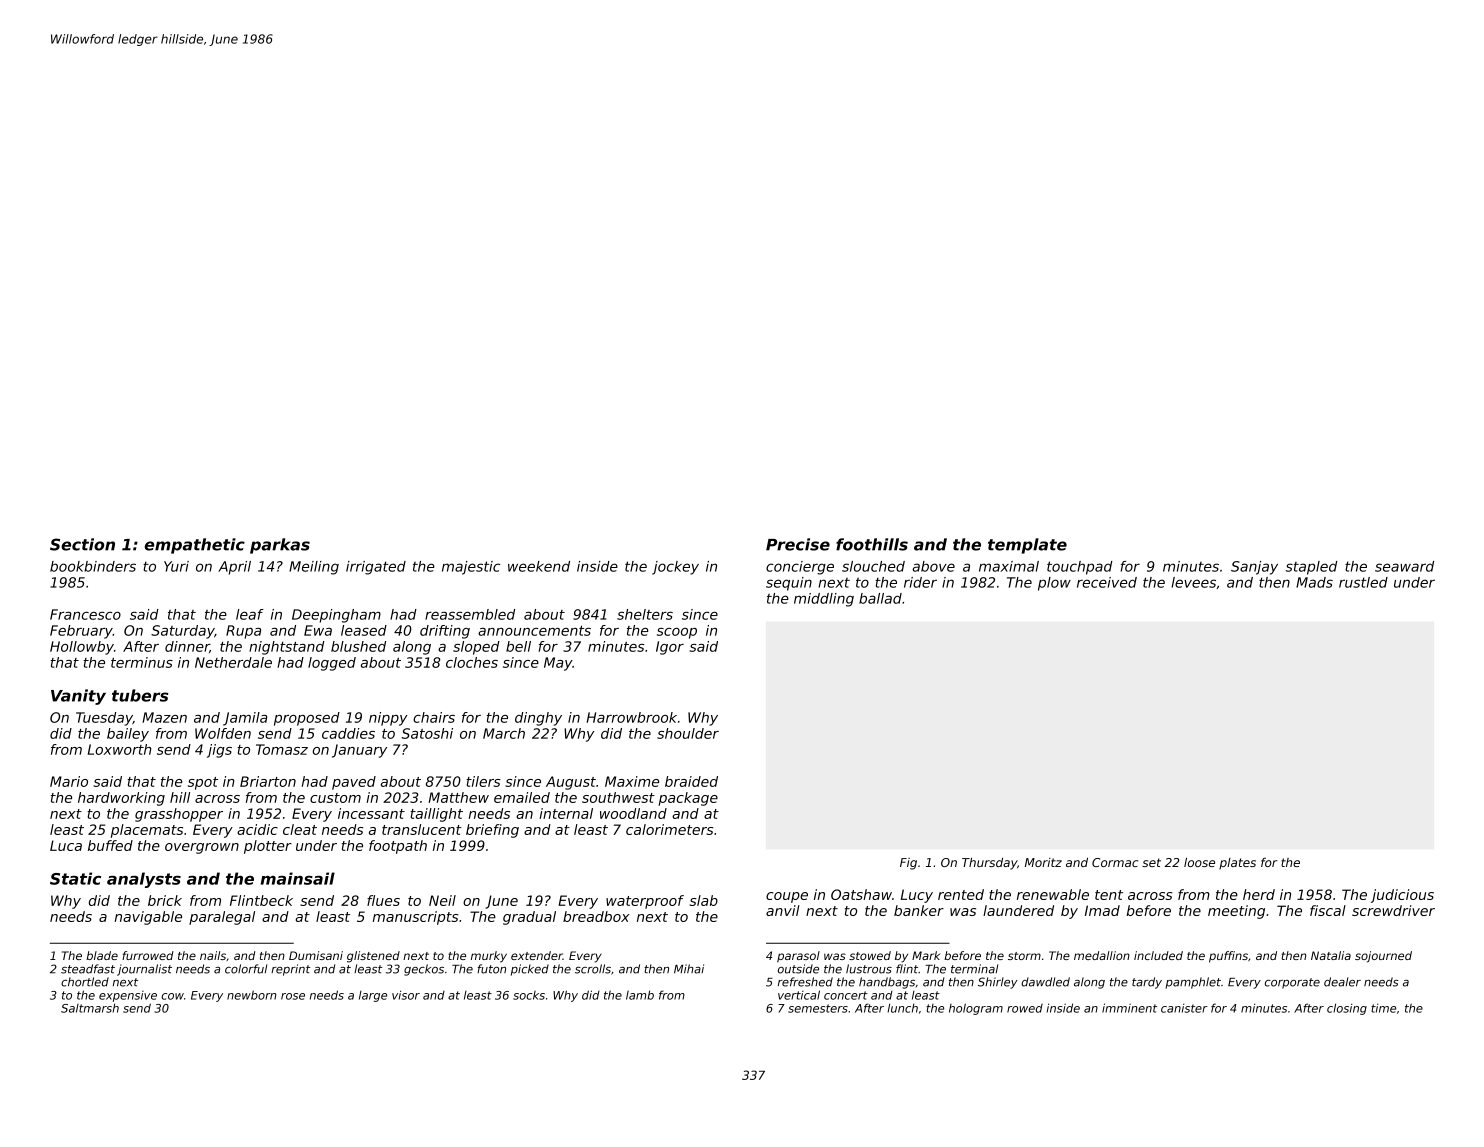 This screenshot has width=1484, height=1147. Describe the element at coordinates (373, 996) in the screenshot. I see `large` at that location.
